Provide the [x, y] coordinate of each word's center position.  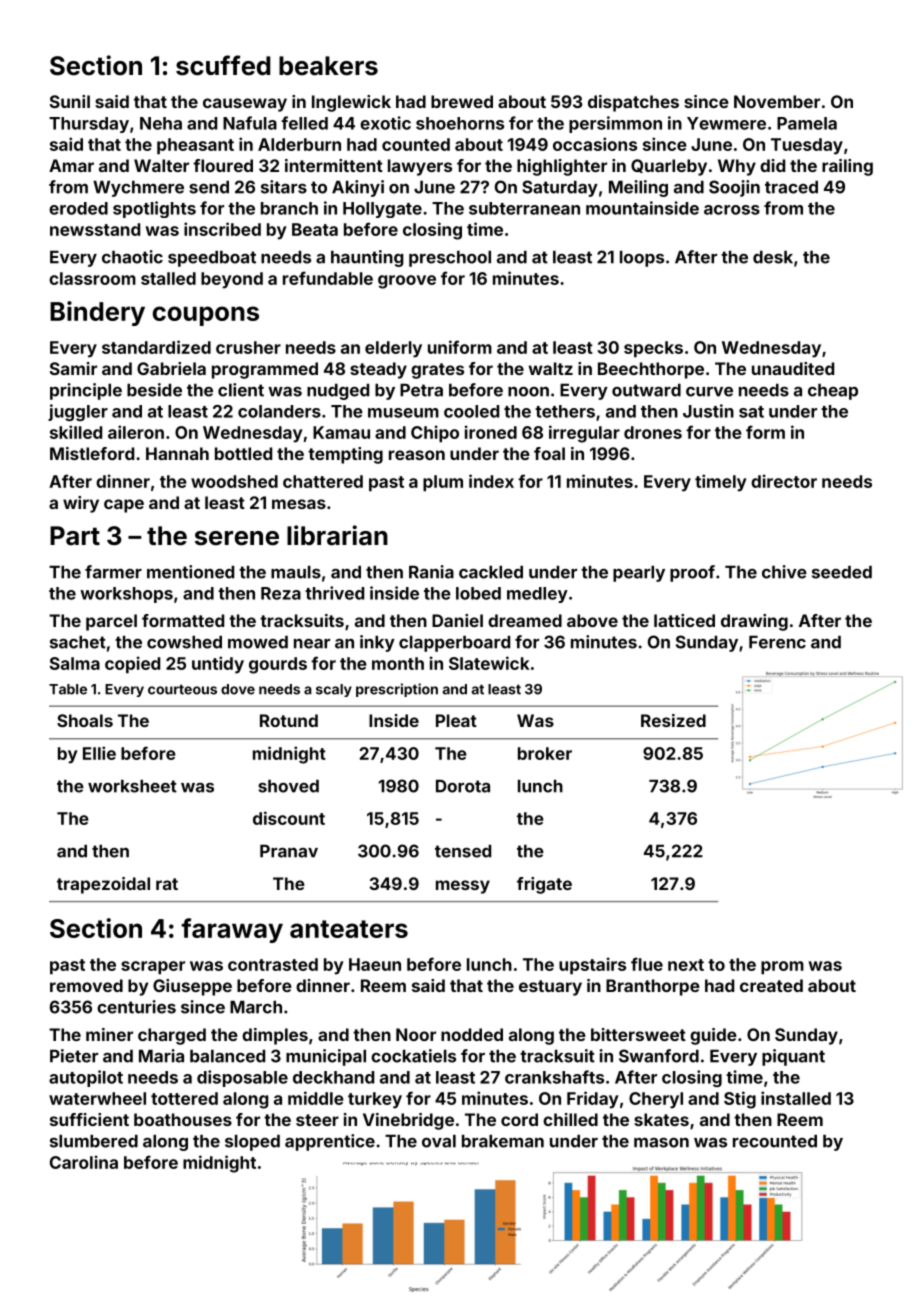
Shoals [85, 720]
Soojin [734, 188]
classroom [92, 278]
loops [642, 259]
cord [519, 1119]
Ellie [99, 753]
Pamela [807, 123]
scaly [334, 690]
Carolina [84, 1162]
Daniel [457, 620]
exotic [385, 123]
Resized [673, 720]
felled [304, 123]
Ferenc [777, 642]
